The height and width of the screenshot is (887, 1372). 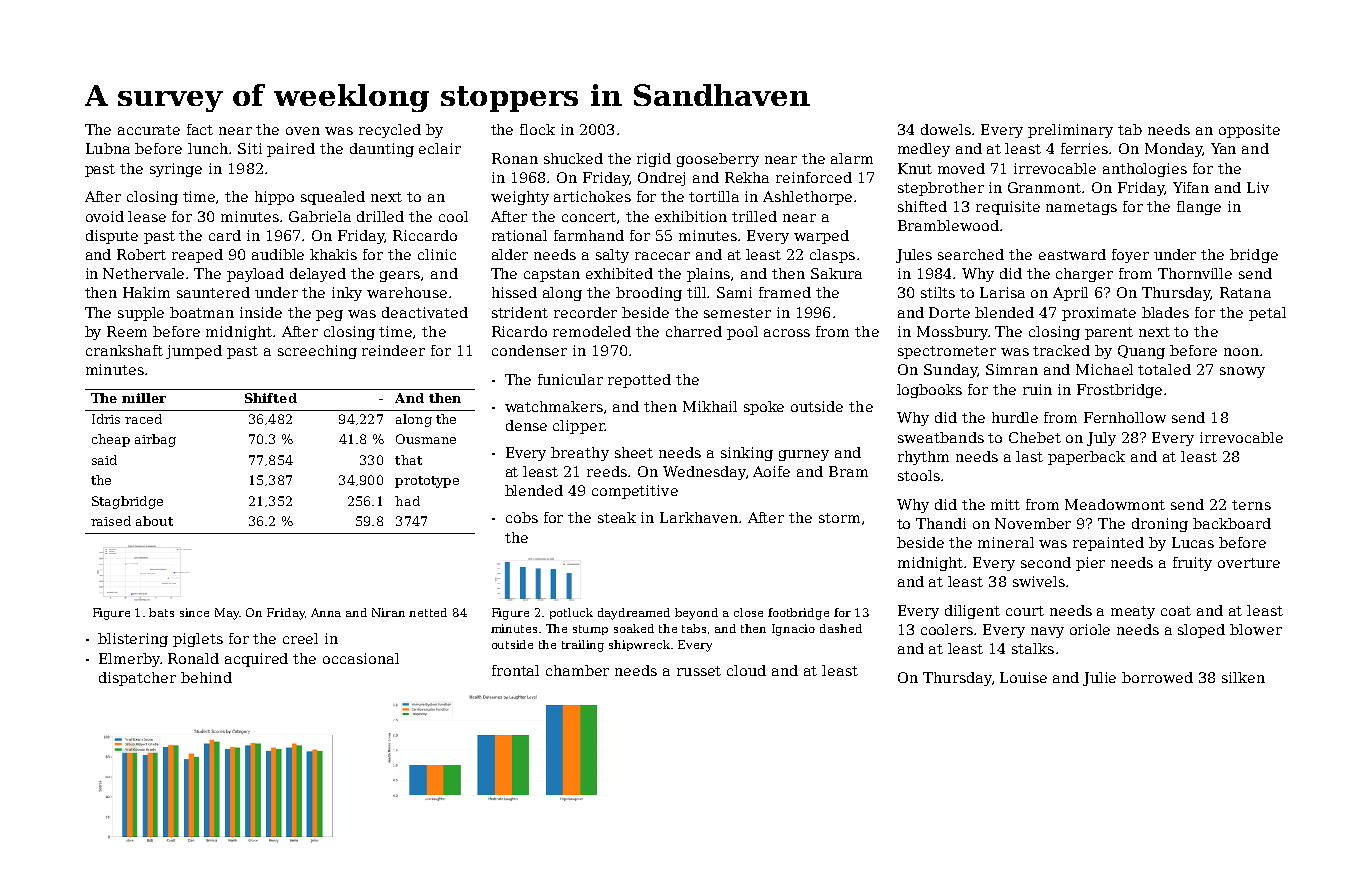 What do you see at coordinates (137, 679) in the screenshot?
I see `dispatcher` at bounding box center [137, 679].
